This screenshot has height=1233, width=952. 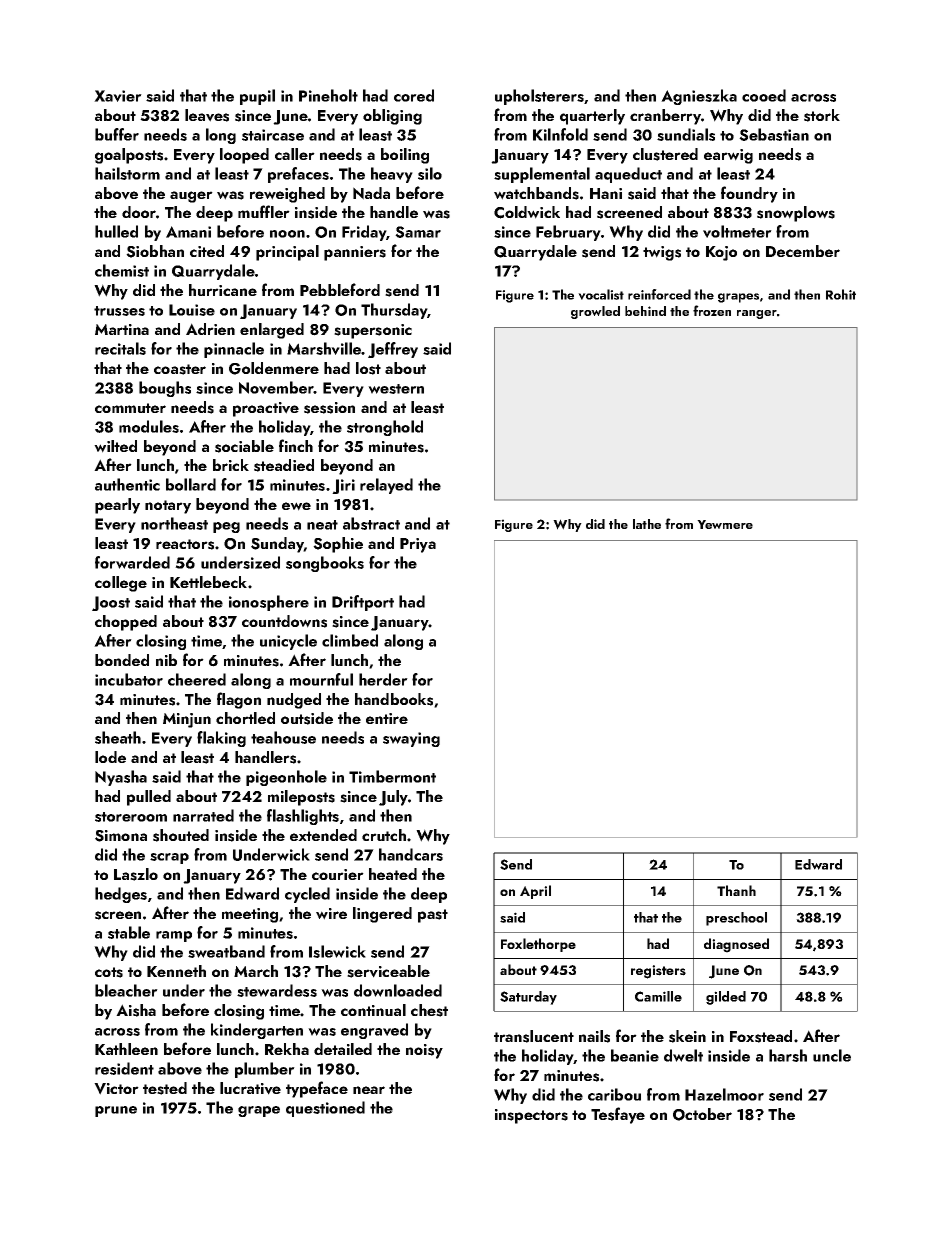 What do you see at coordinates (136, 1010) in the screenshot?
I see `Aisha` at bounding box center [136, 1010].
